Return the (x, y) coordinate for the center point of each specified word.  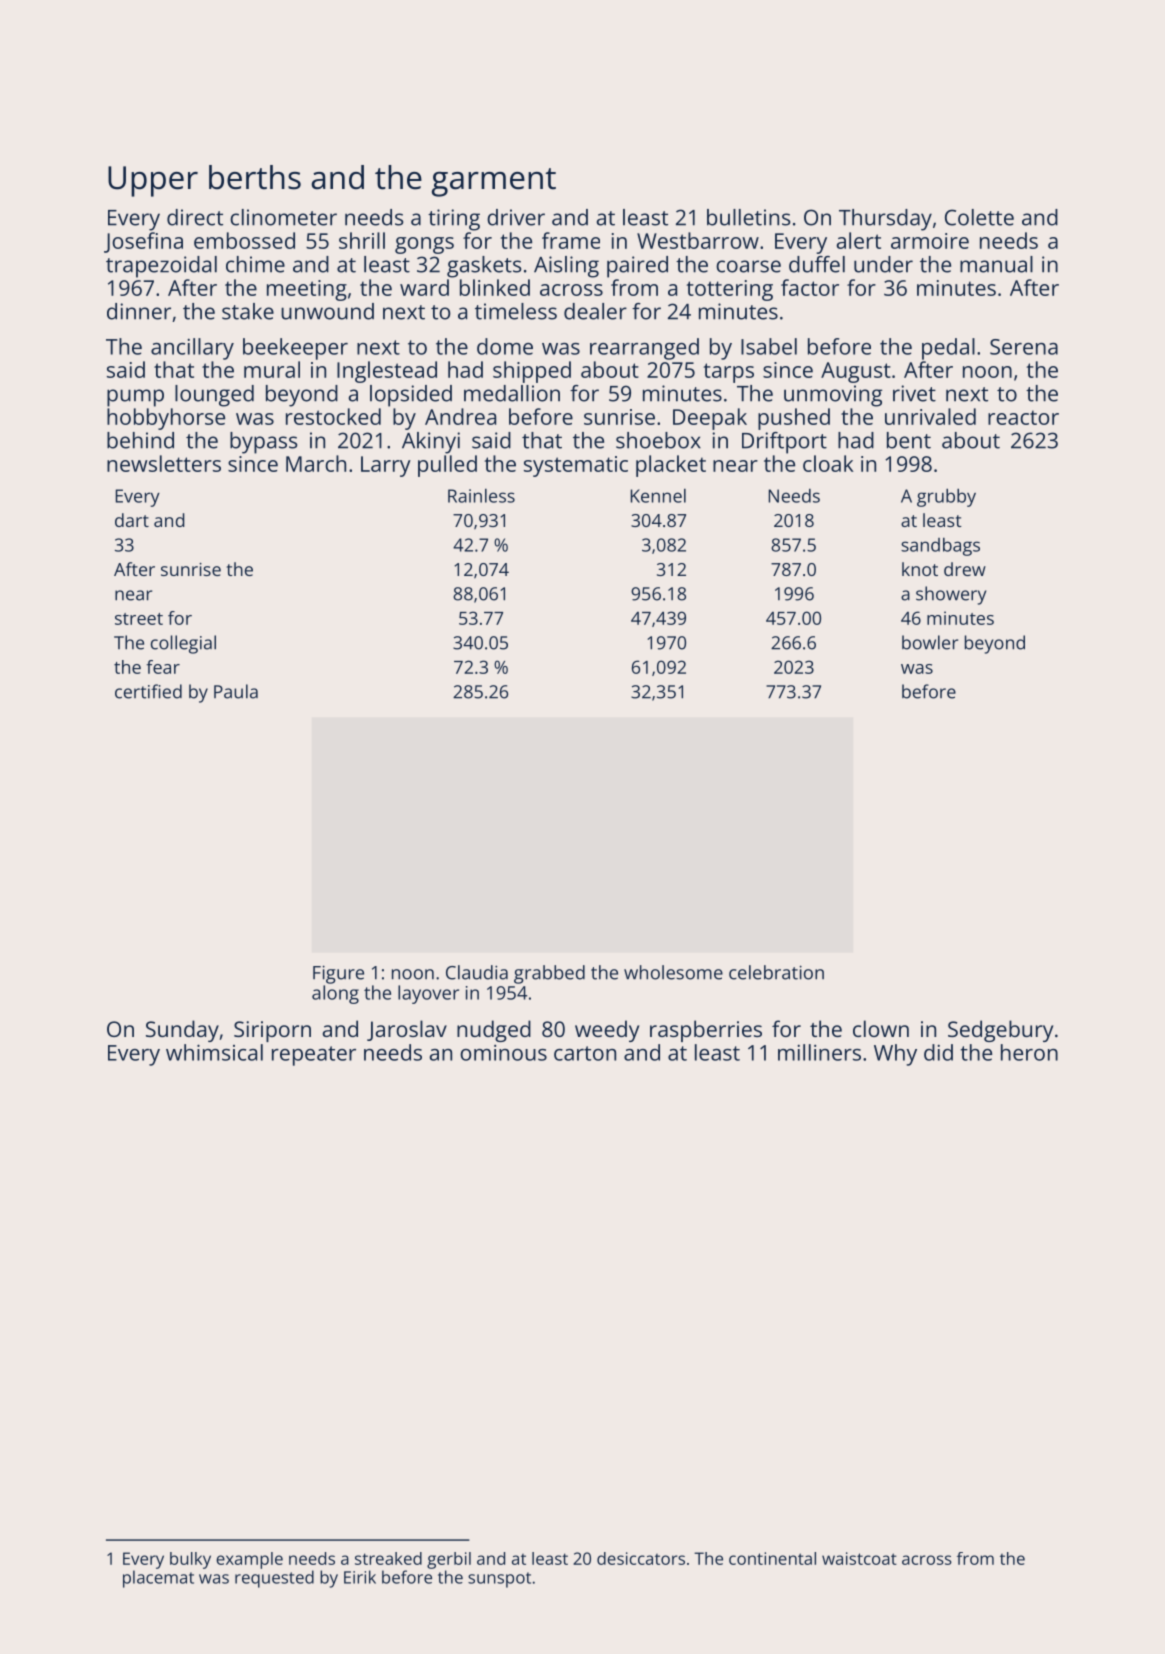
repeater (314, 1056)
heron (1029, 1052)
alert (859, 240)
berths (255, 177)
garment (494, 182)
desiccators (641, 1558)
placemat (158, 1579)
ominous (503, 1053)
